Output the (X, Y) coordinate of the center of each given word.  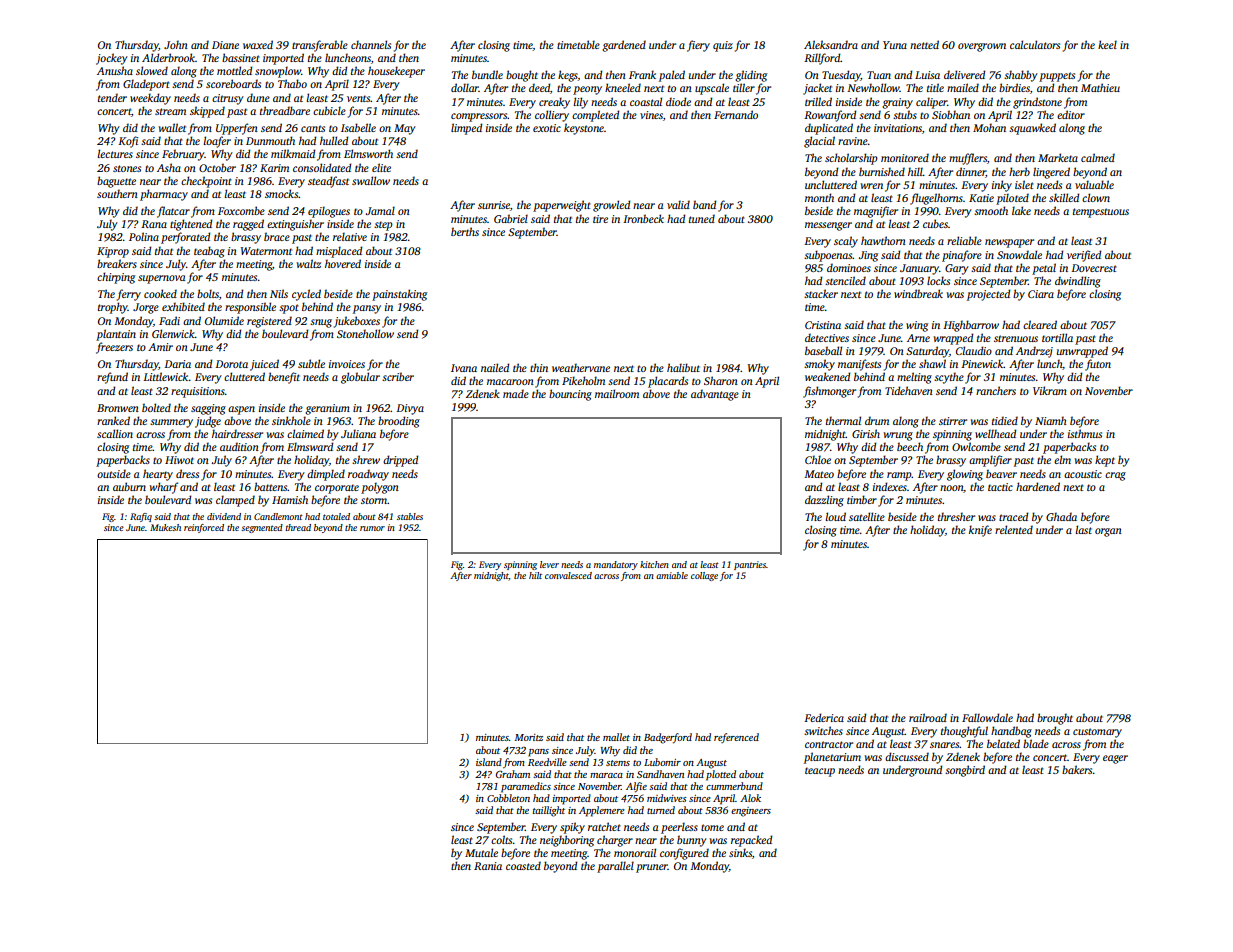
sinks (740, 852)
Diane (225, 45)
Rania (488, 866)
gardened (624, 46)
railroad (928, 717)
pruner (652, 868)
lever (549, 564)
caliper (931, 103)
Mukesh (165, 527)
